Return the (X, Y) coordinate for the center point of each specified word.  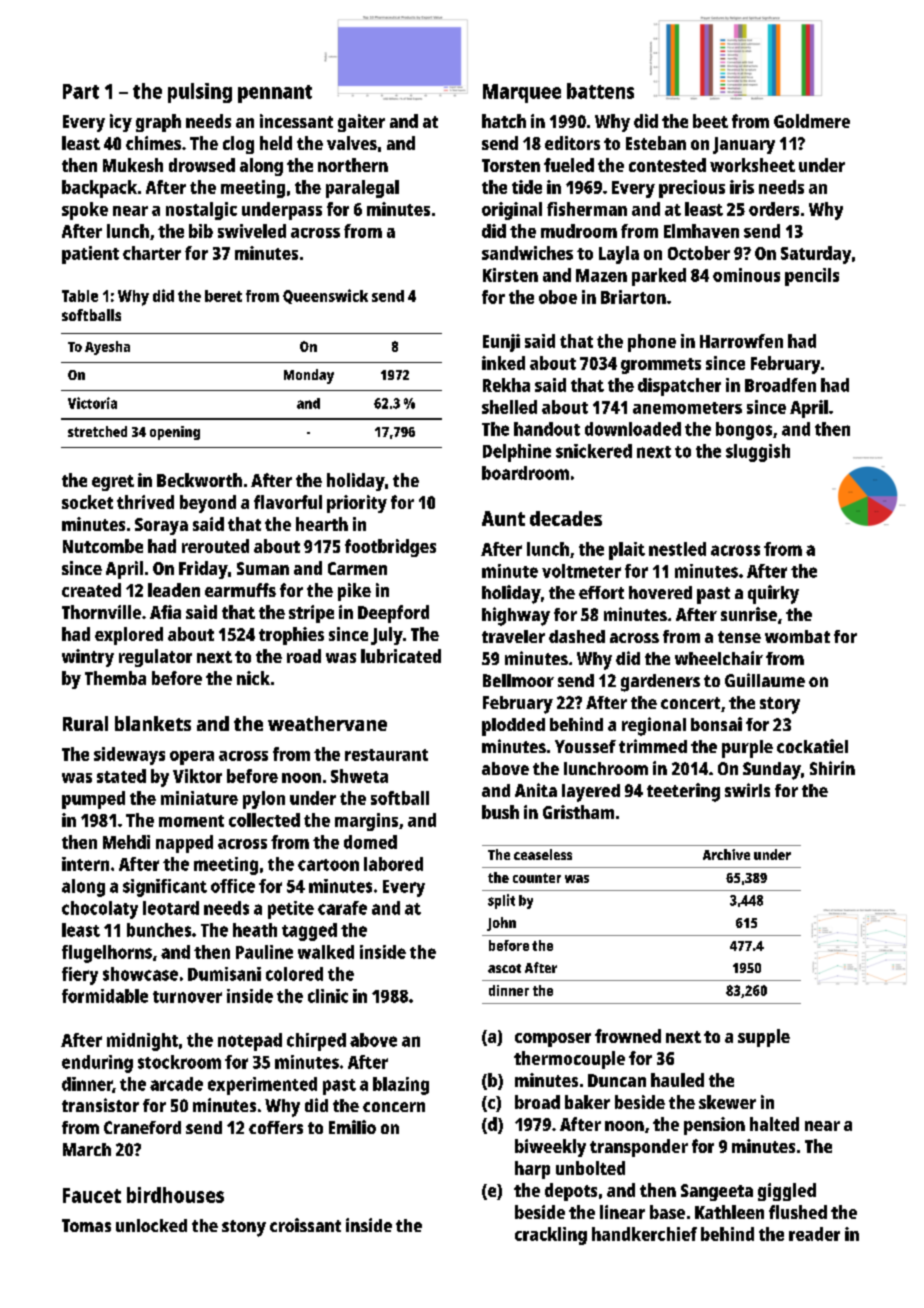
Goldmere (812, 121)
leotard (171, 908)
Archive (726, 854)
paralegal (362, 189)
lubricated (401, 656)
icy (121, 123)
